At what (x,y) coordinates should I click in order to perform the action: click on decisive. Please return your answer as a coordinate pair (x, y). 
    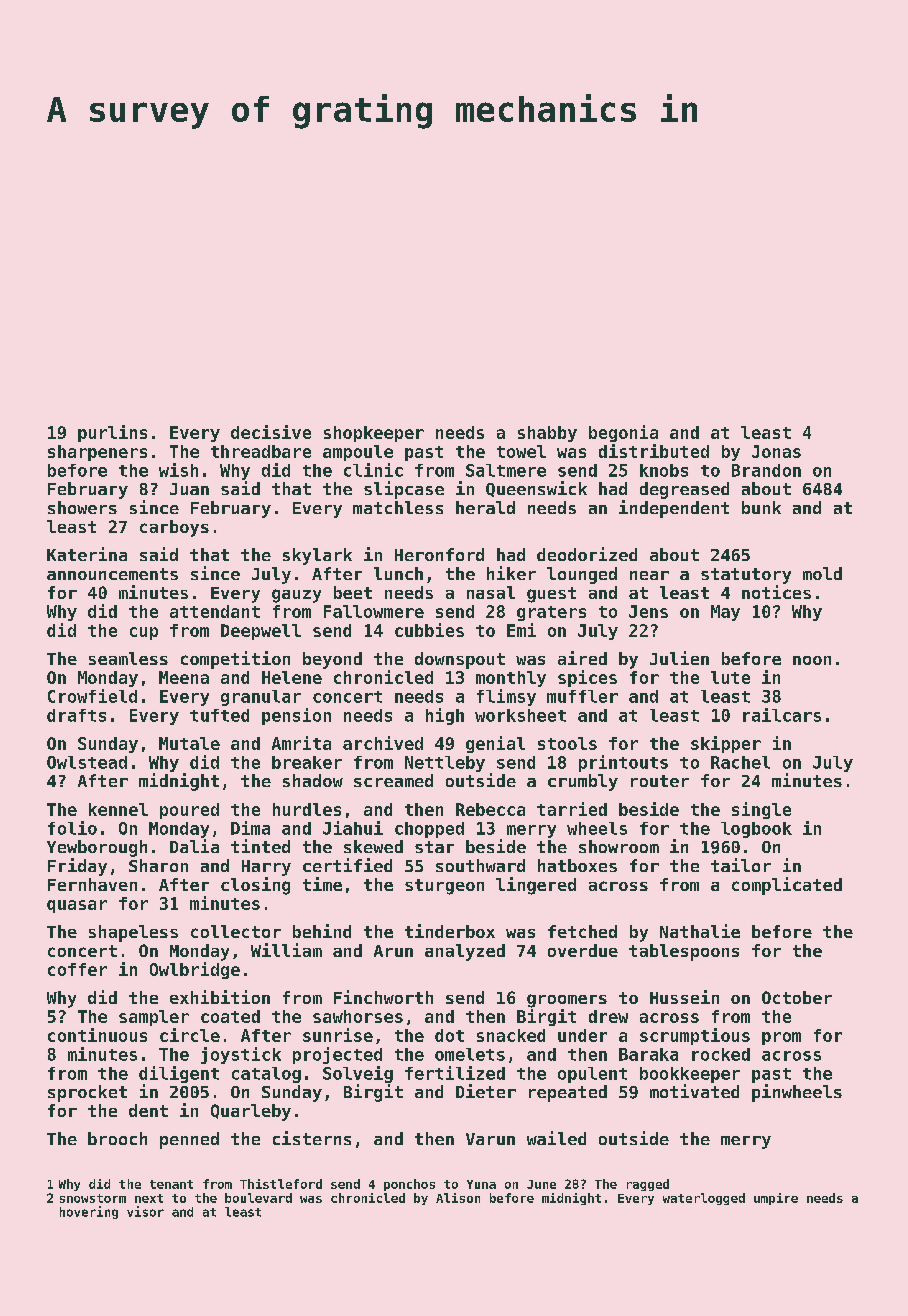
    Looking at the image, I should click on (271, 432).
